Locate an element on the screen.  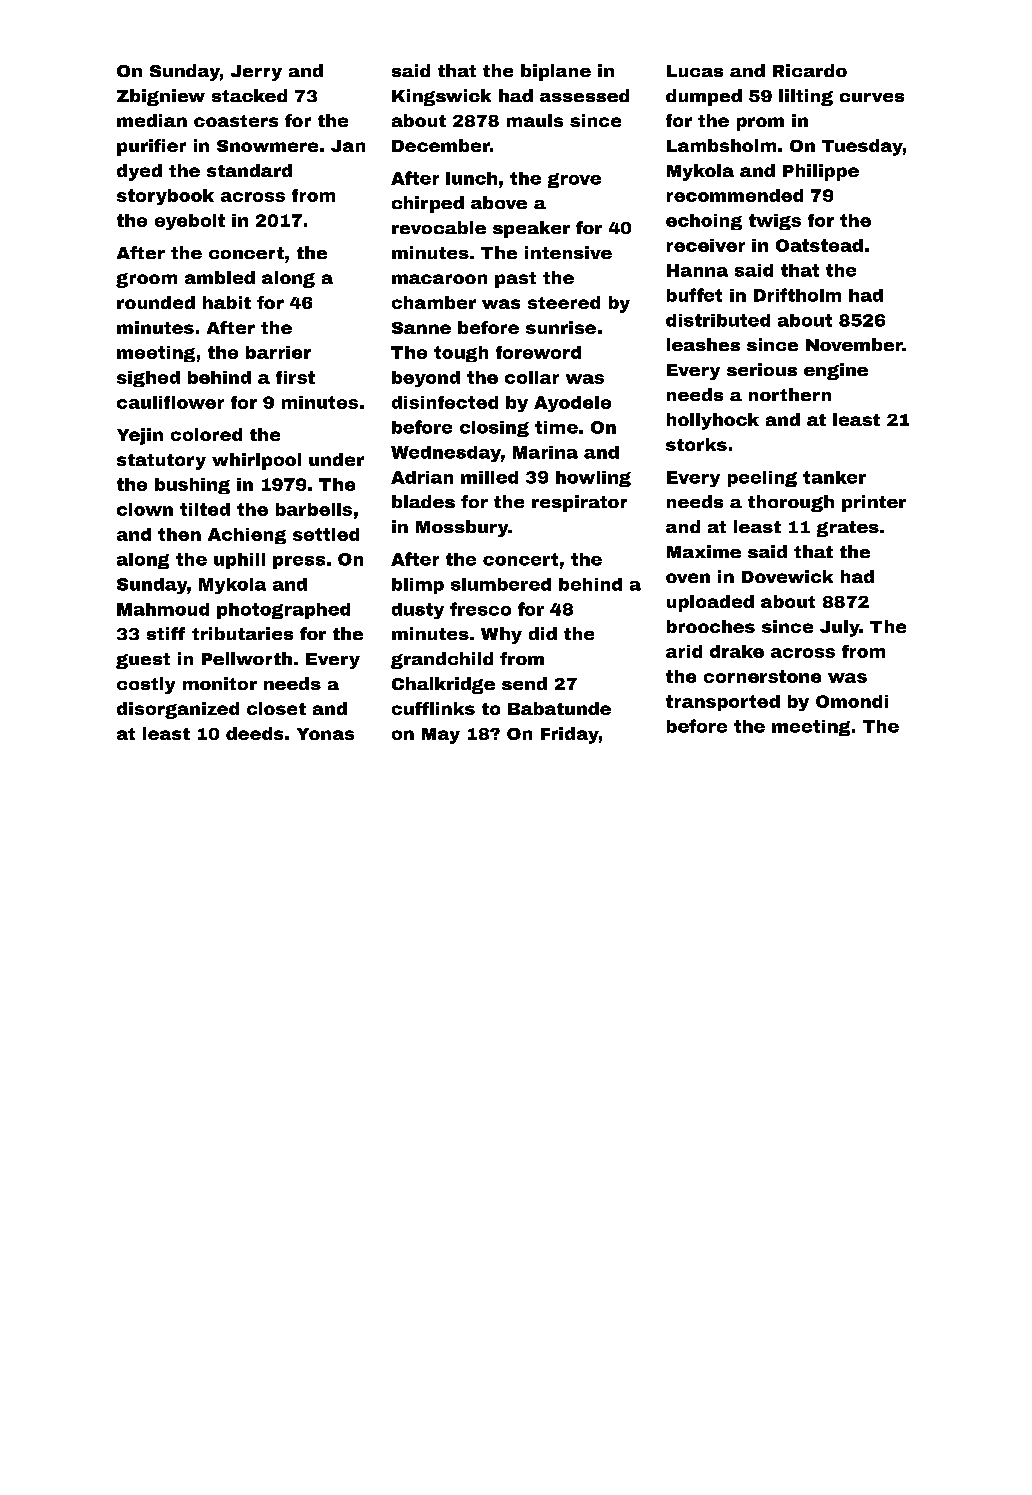
northern is located at coordinates (790, 394).
